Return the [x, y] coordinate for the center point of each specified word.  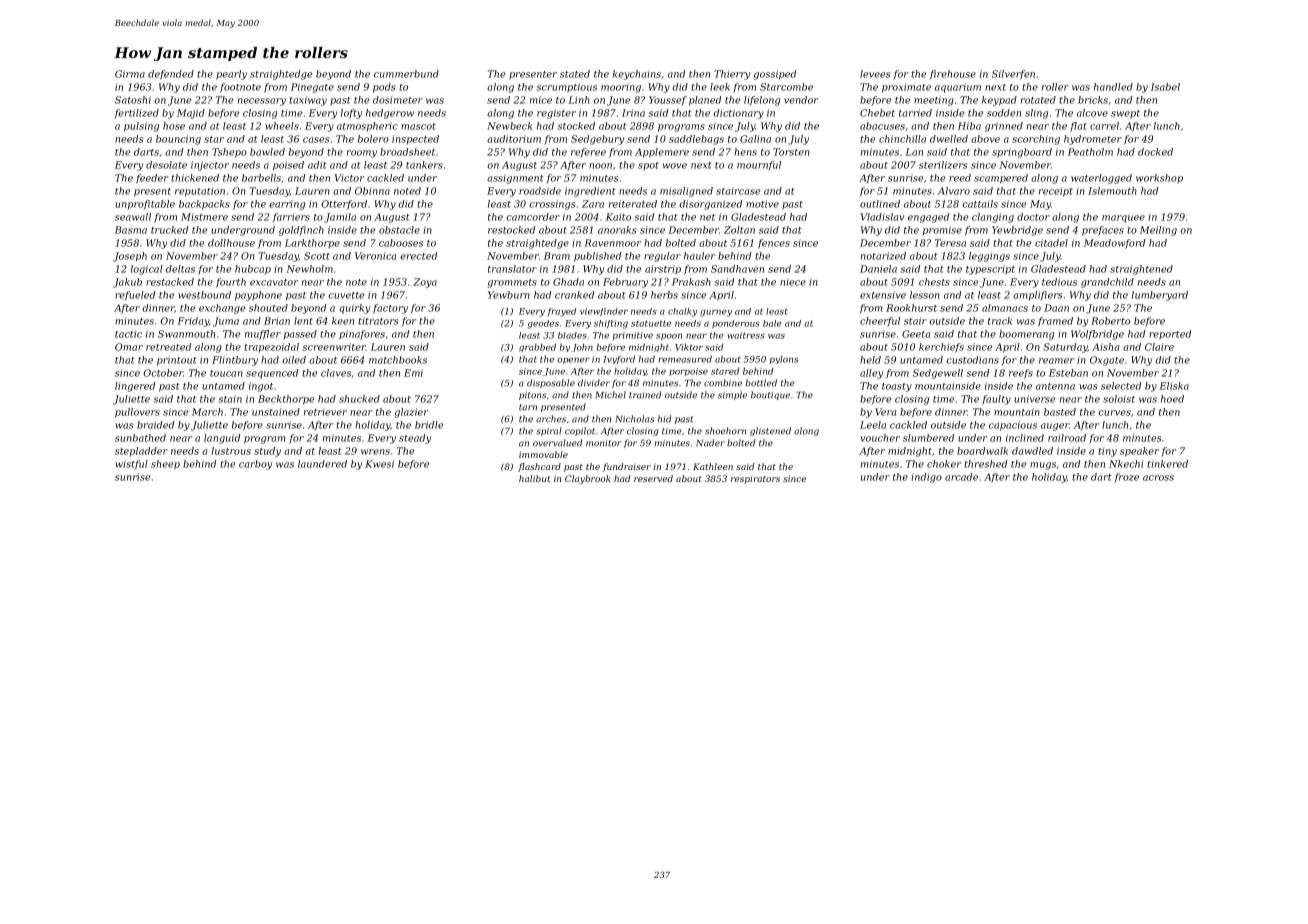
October [163, 373]
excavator [274, 282]
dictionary [738, 114]
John [582, 347]
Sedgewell [938, 374]
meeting [934, 101]
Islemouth [1112, 191]
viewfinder [604, 312]
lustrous [231, 451]
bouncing [178, 140]
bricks [1093, 100]
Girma [130, 74]
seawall [133, 217]
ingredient [590, 192]
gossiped [775, 75]
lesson [925, 295]
